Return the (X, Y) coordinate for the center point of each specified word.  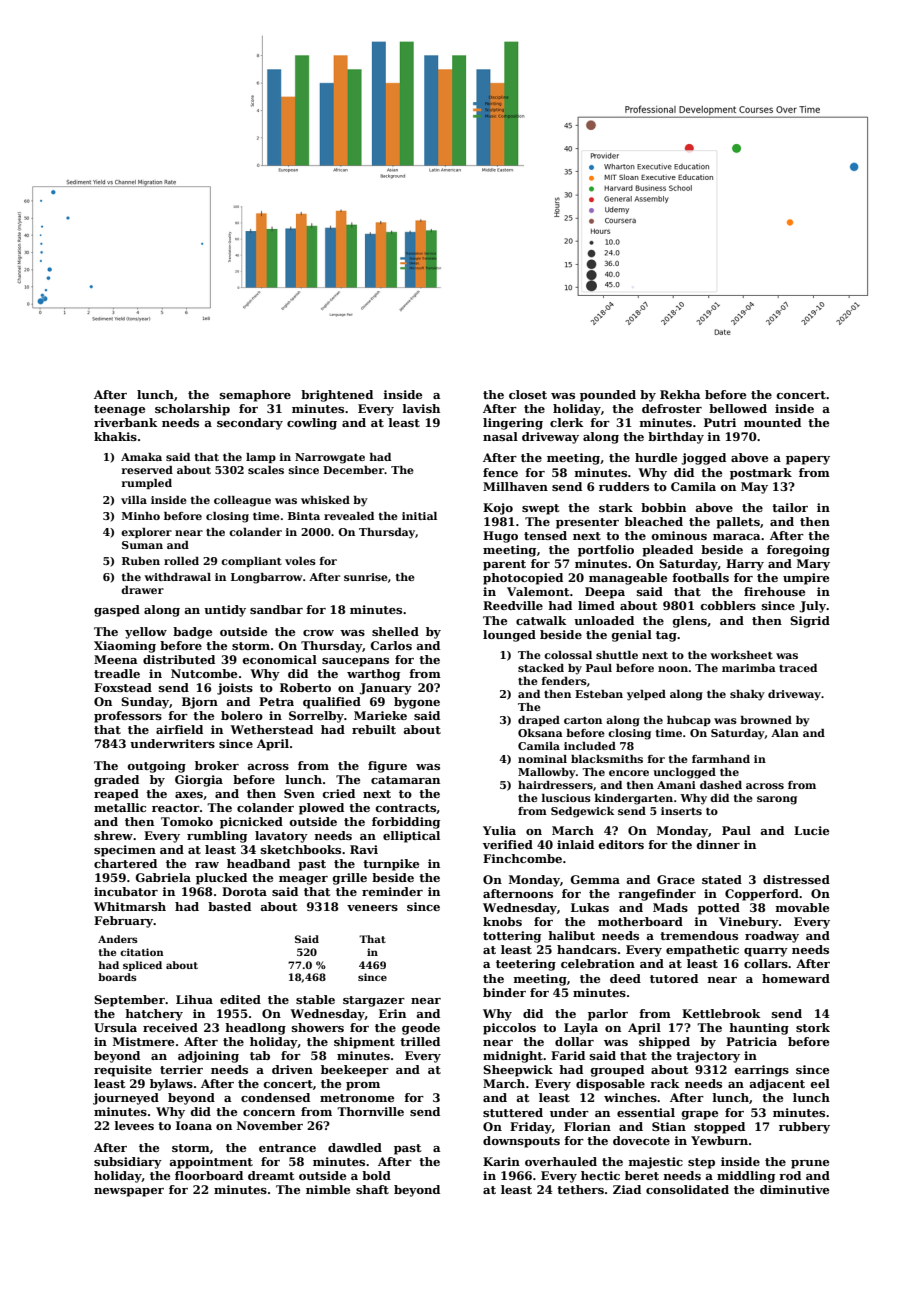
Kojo (498, 509)
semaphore (255, 396)
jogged (703, 459)
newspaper (129, 1192)
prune (810, 1164)
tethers (580, 1189)
